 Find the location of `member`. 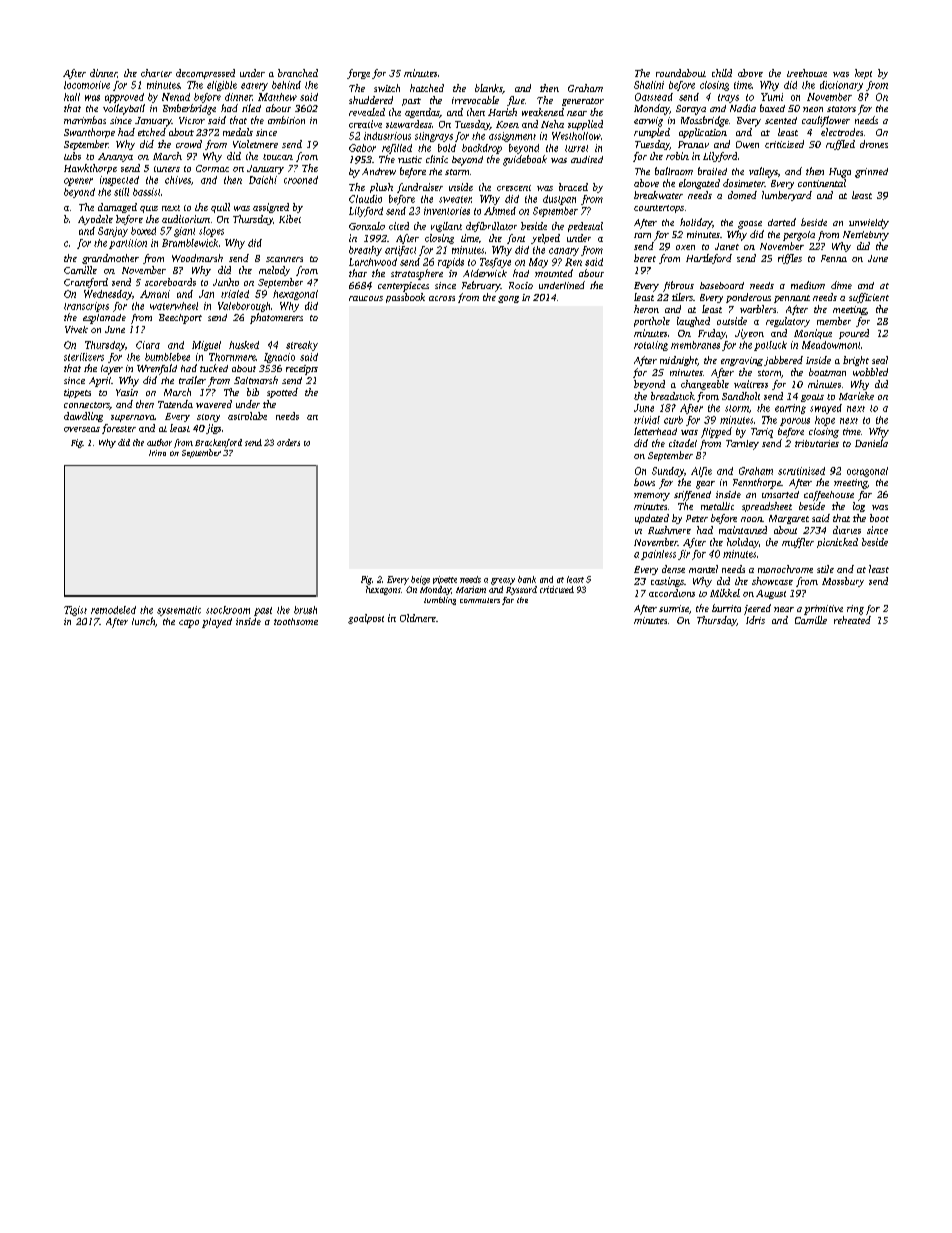

member is located at coordinates (834, 321).
